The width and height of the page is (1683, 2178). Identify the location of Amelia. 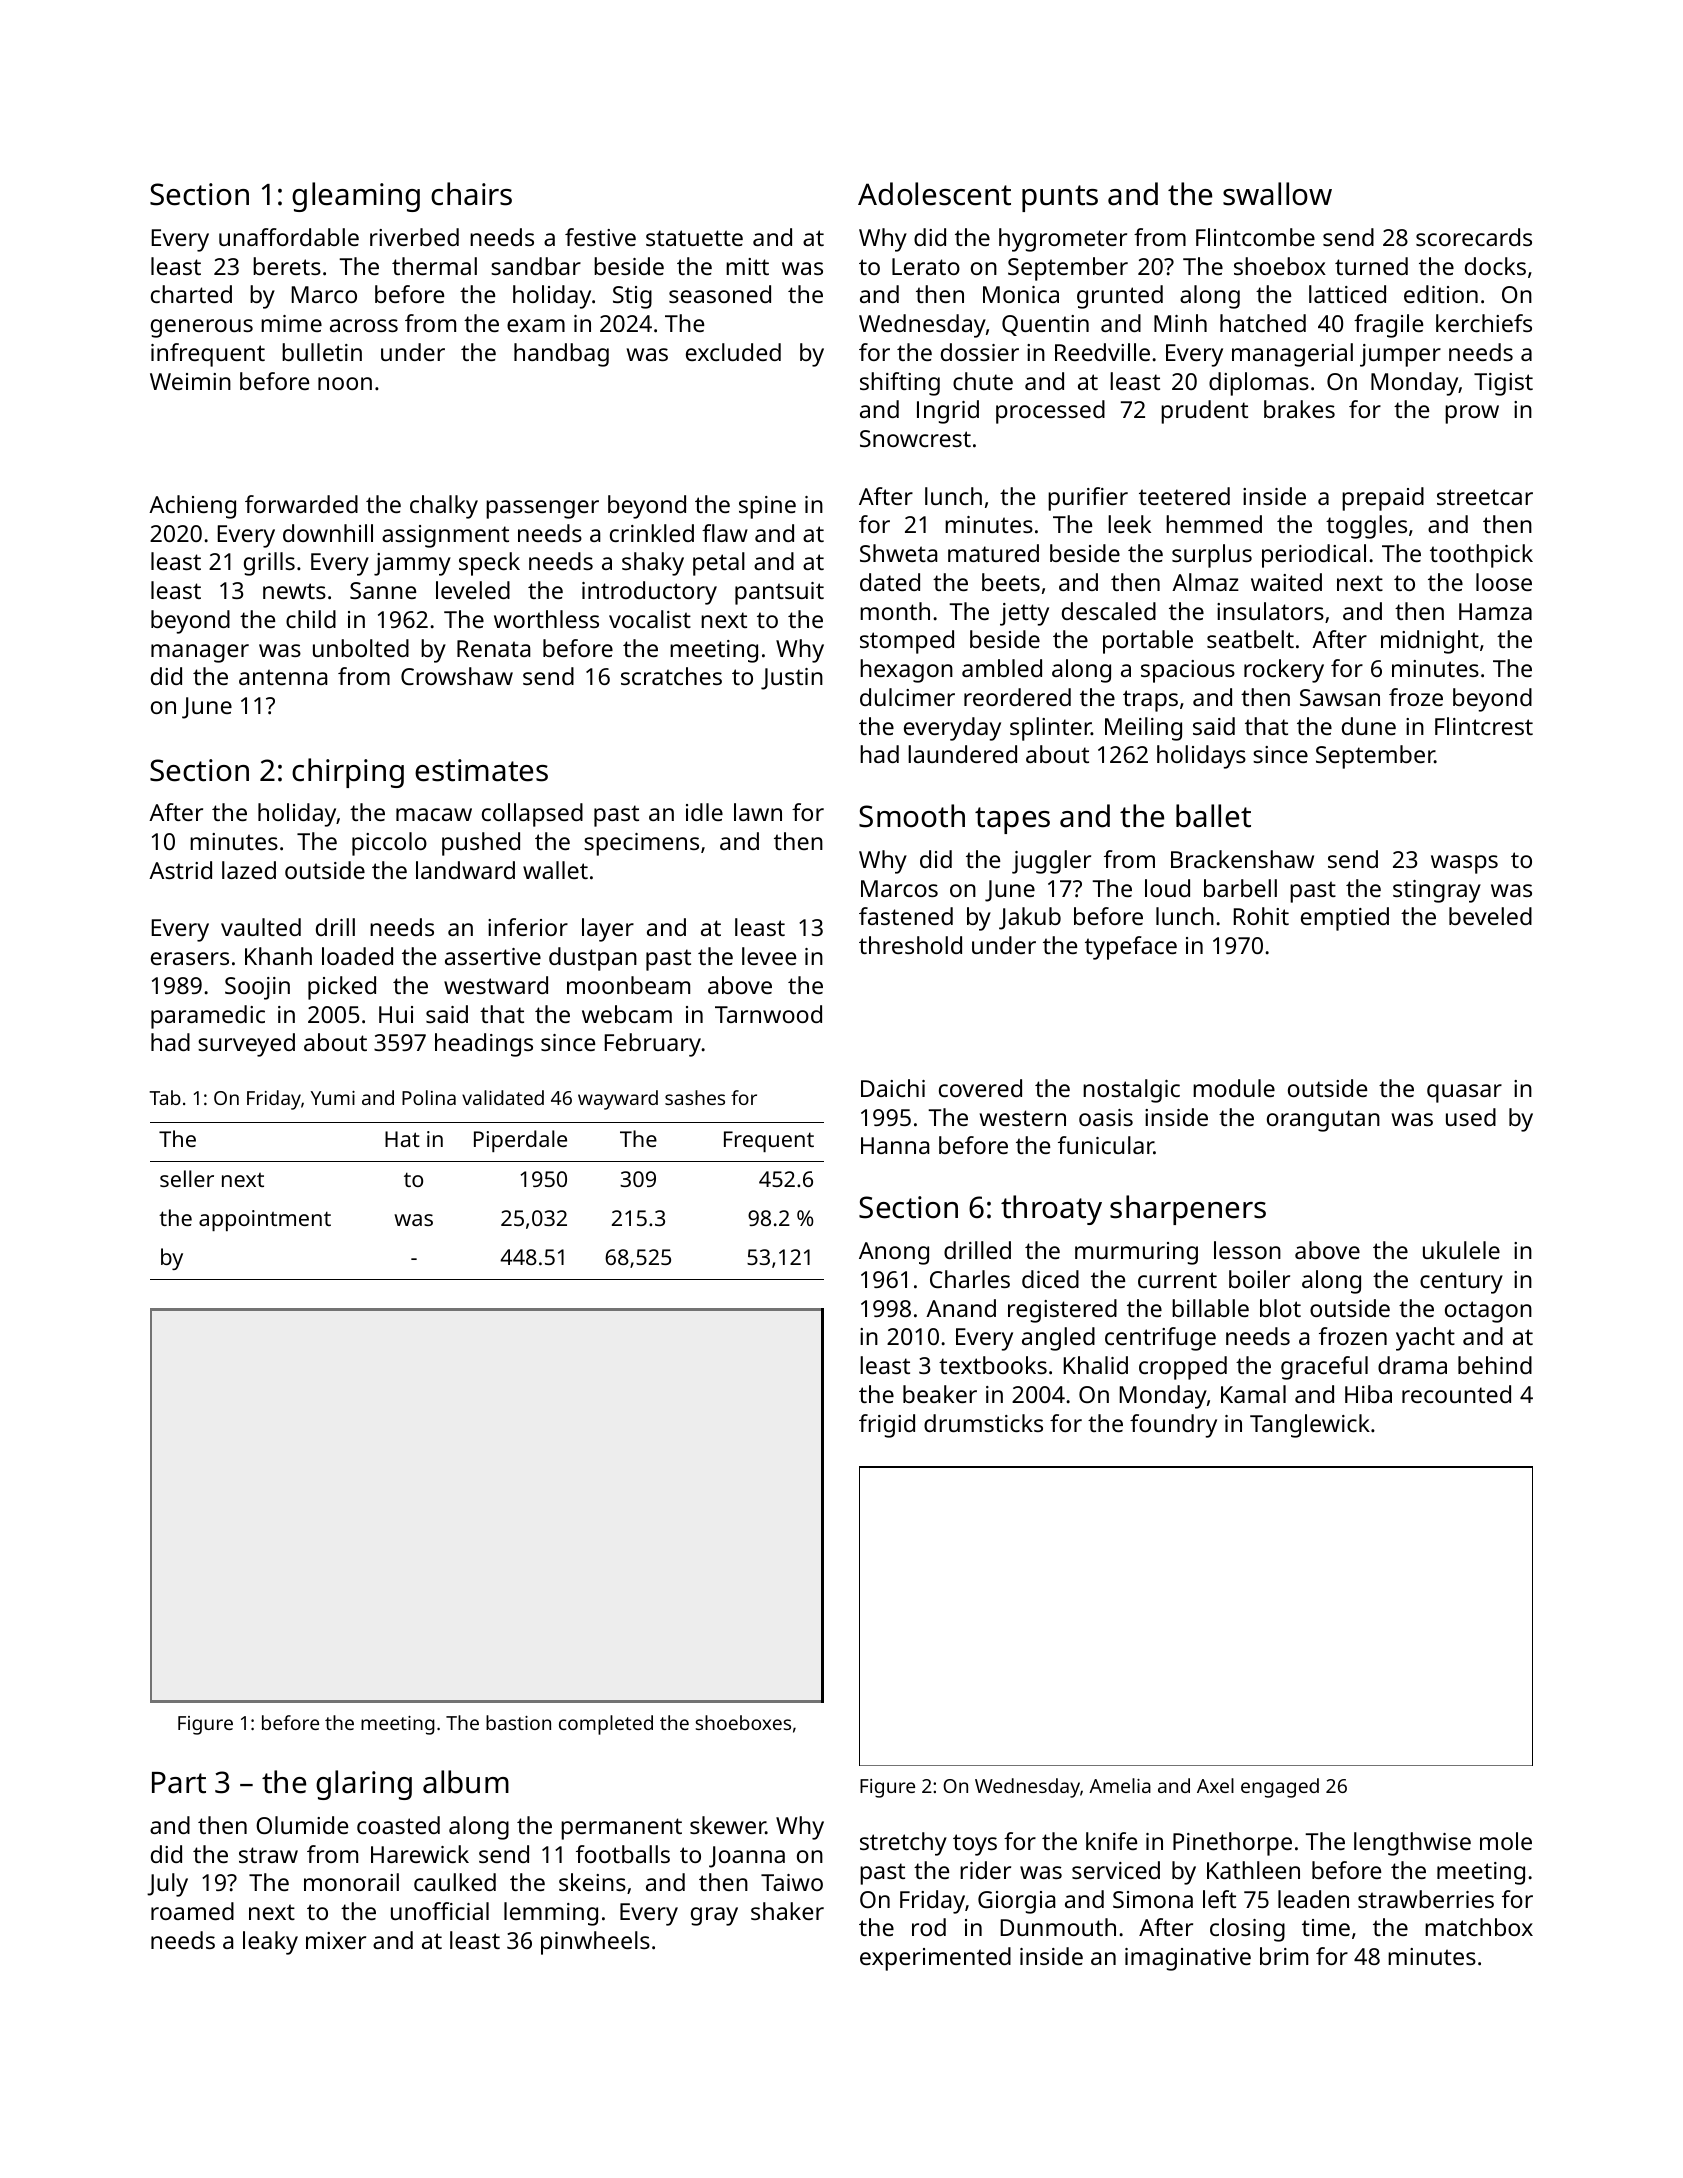
(1120, 1785).
